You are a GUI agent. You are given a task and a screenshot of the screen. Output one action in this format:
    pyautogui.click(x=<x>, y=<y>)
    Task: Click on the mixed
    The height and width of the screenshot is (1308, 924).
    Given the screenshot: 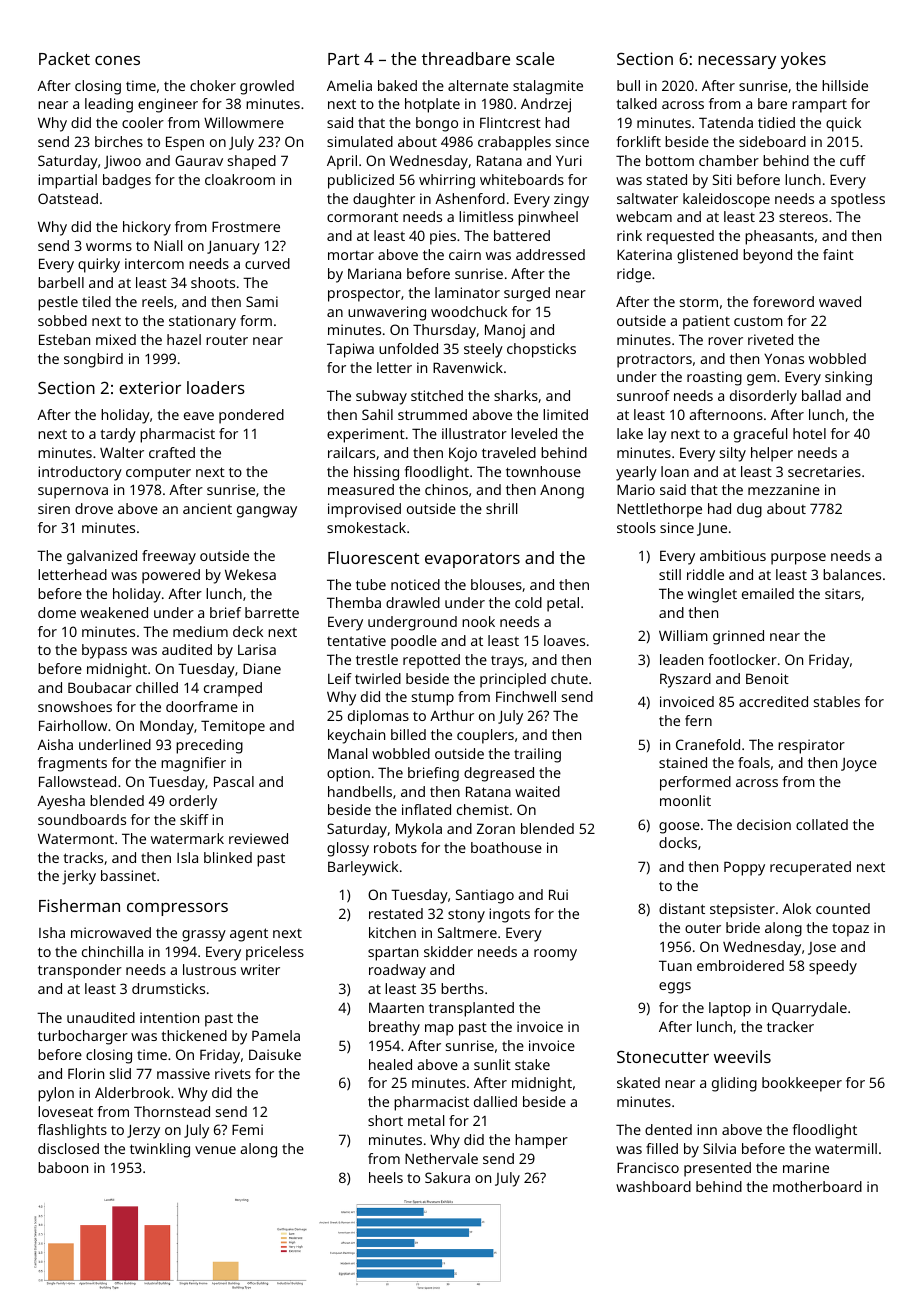 What is the action you would take?
    pyautogui.click(x=116, y=339)
